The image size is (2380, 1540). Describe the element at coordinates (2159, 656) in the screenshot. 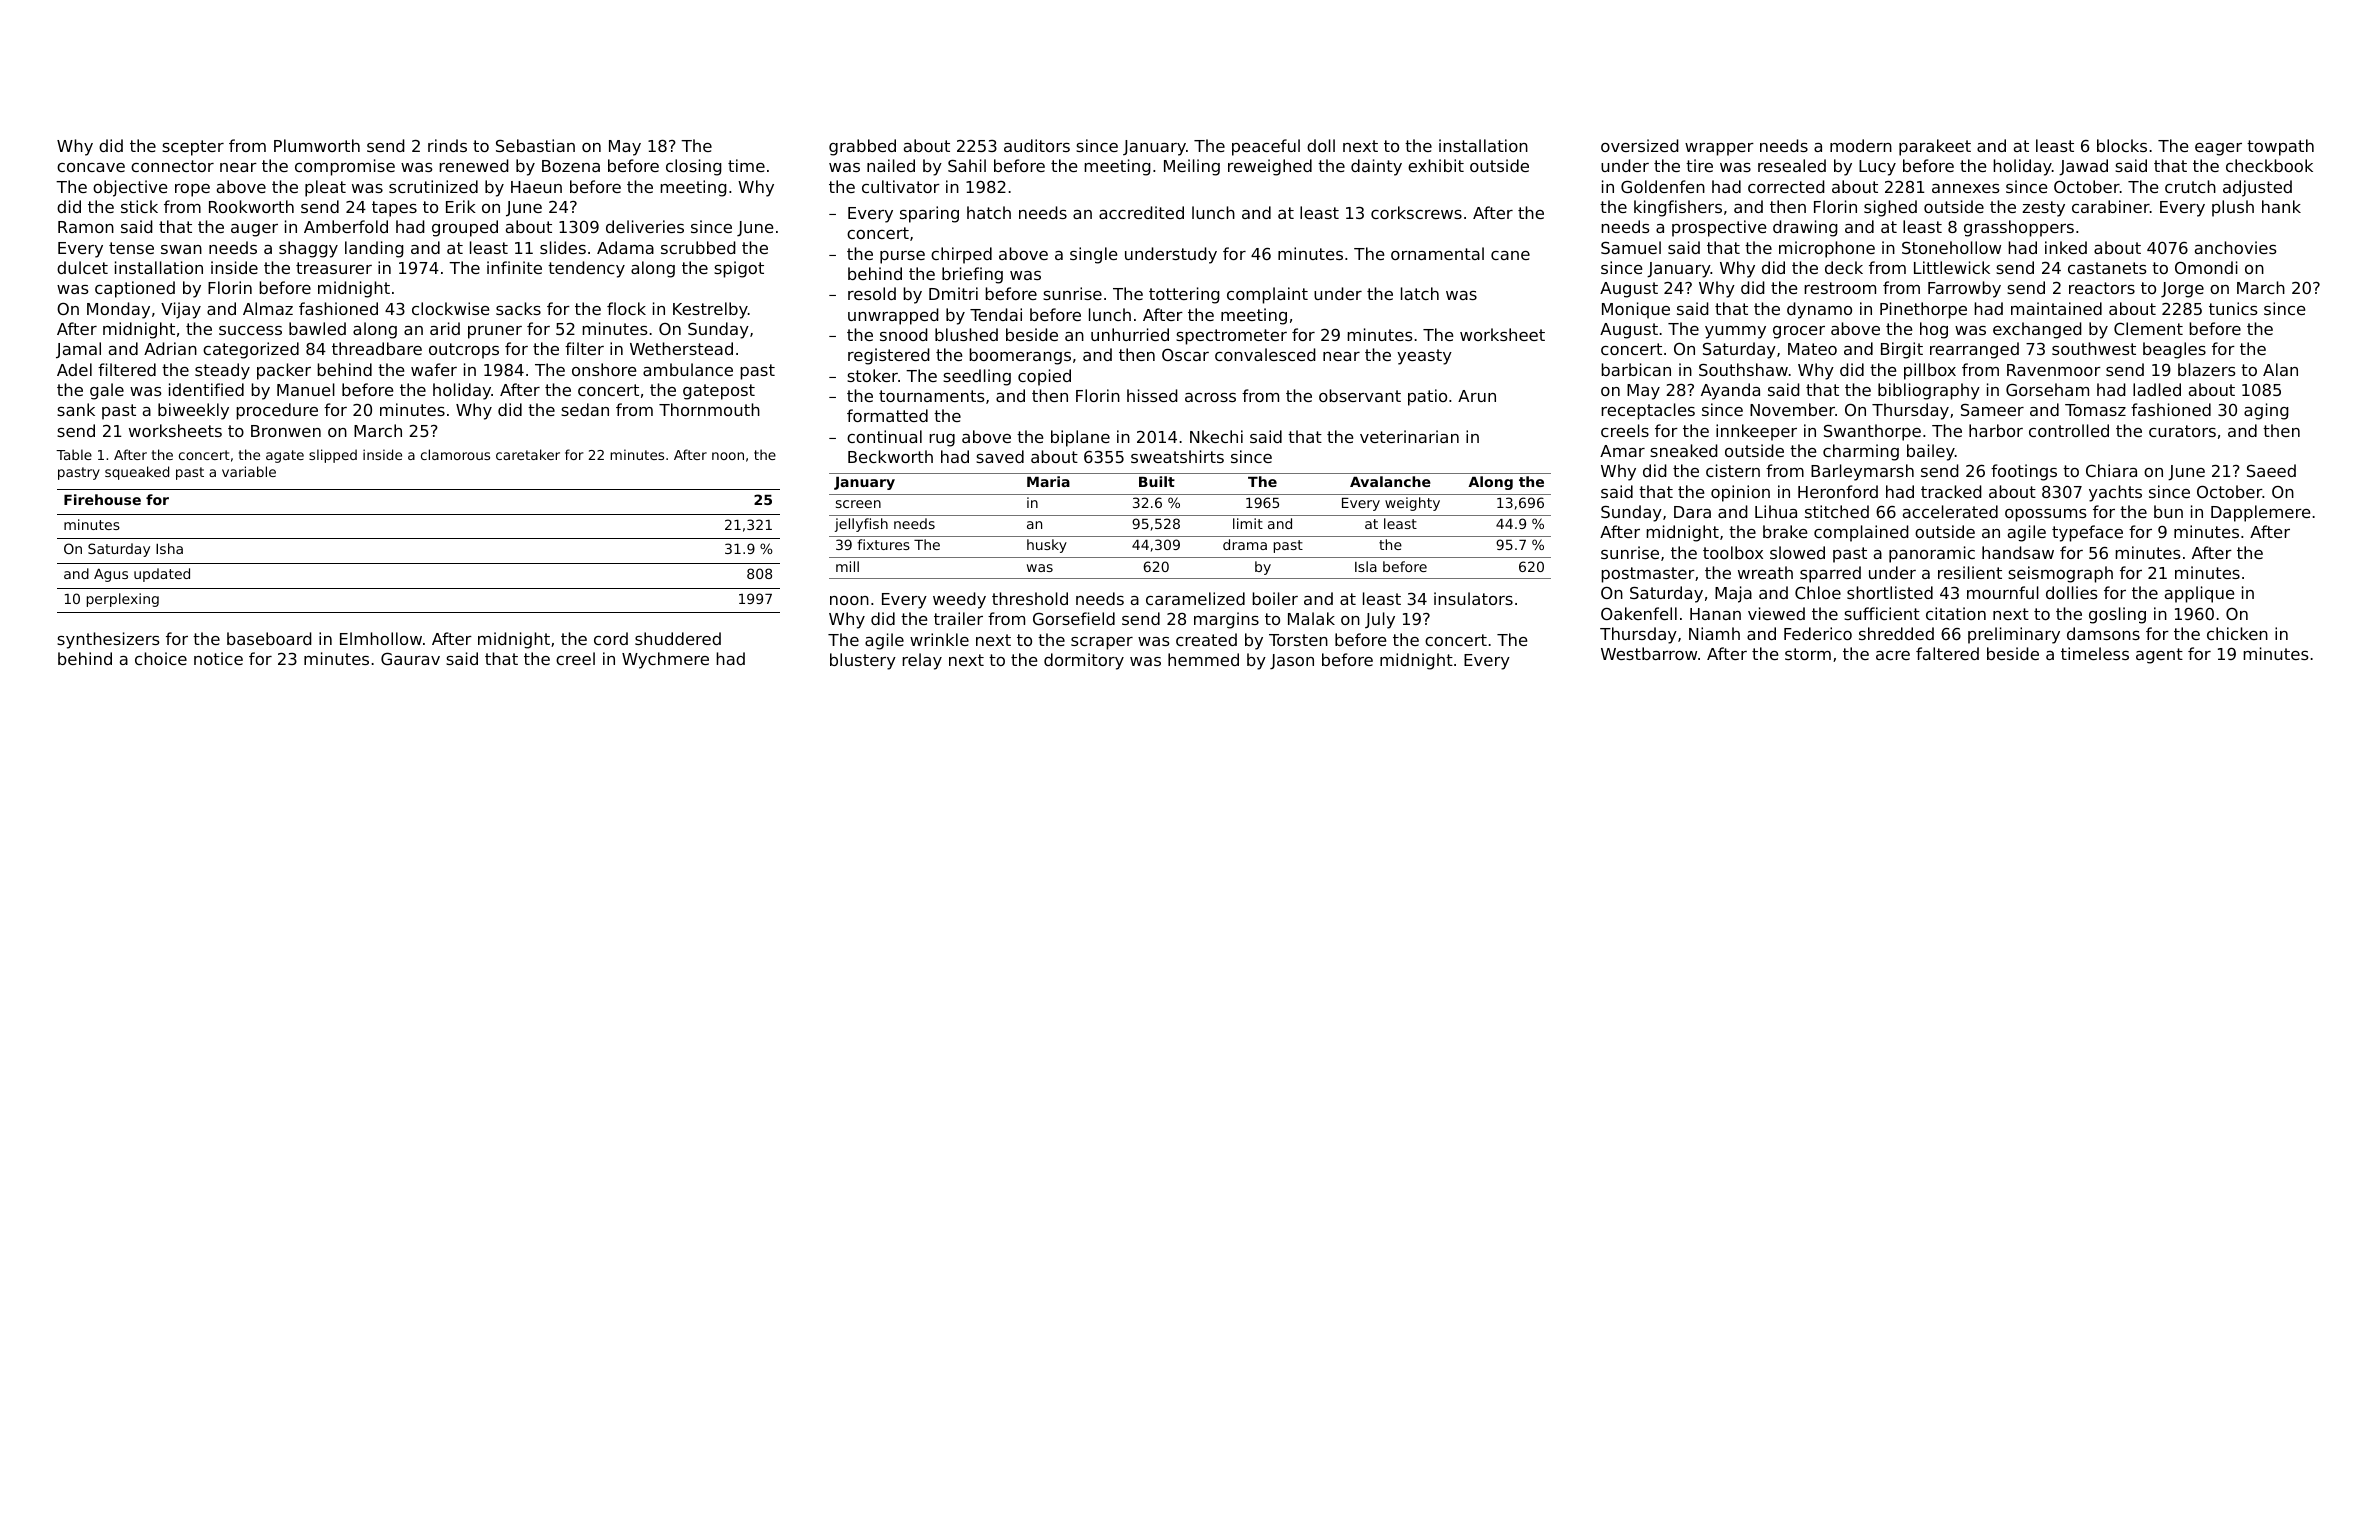

I see `agent` at that location.
